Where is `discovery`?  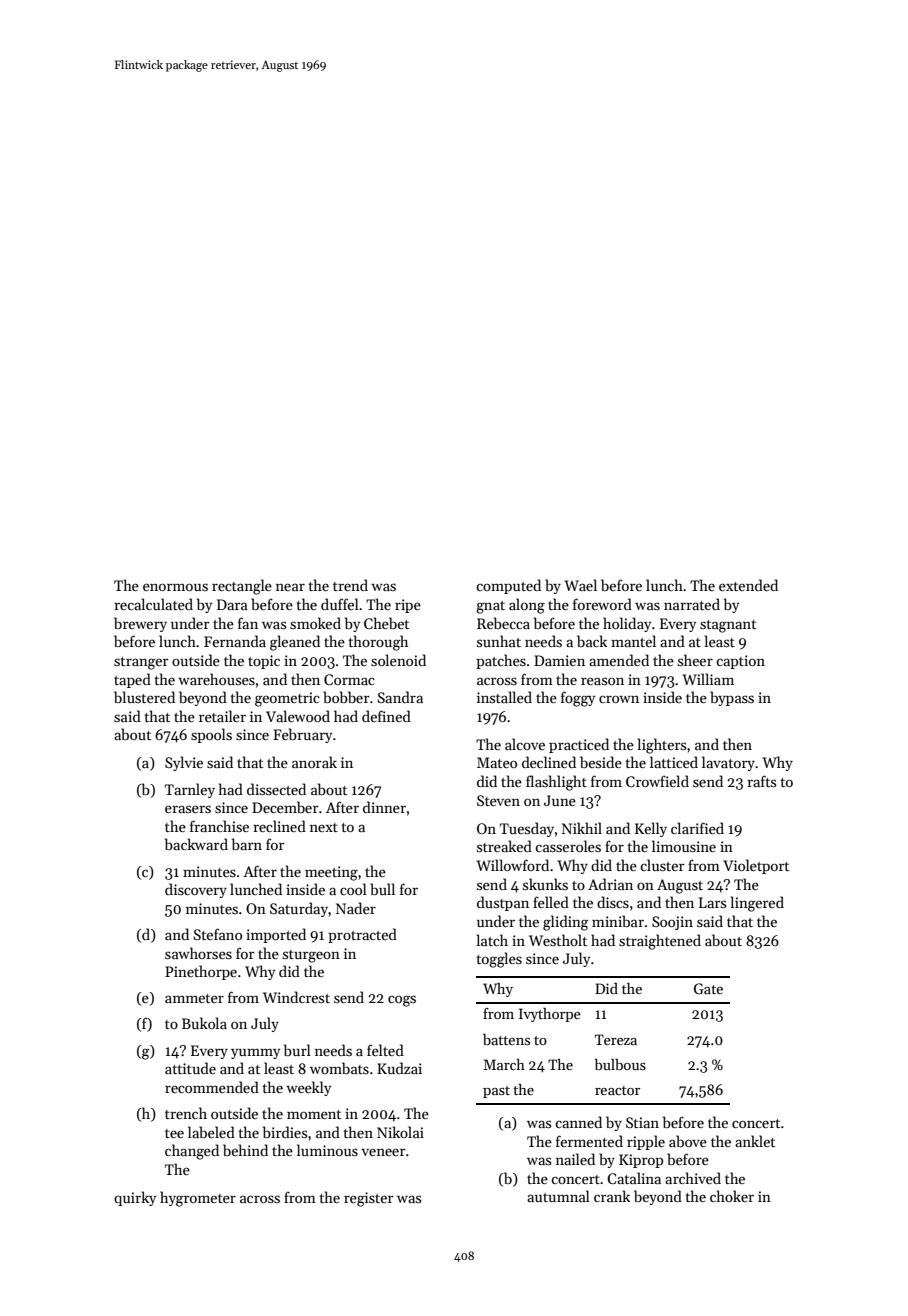 discovery is located at coordinates (196, 890).
